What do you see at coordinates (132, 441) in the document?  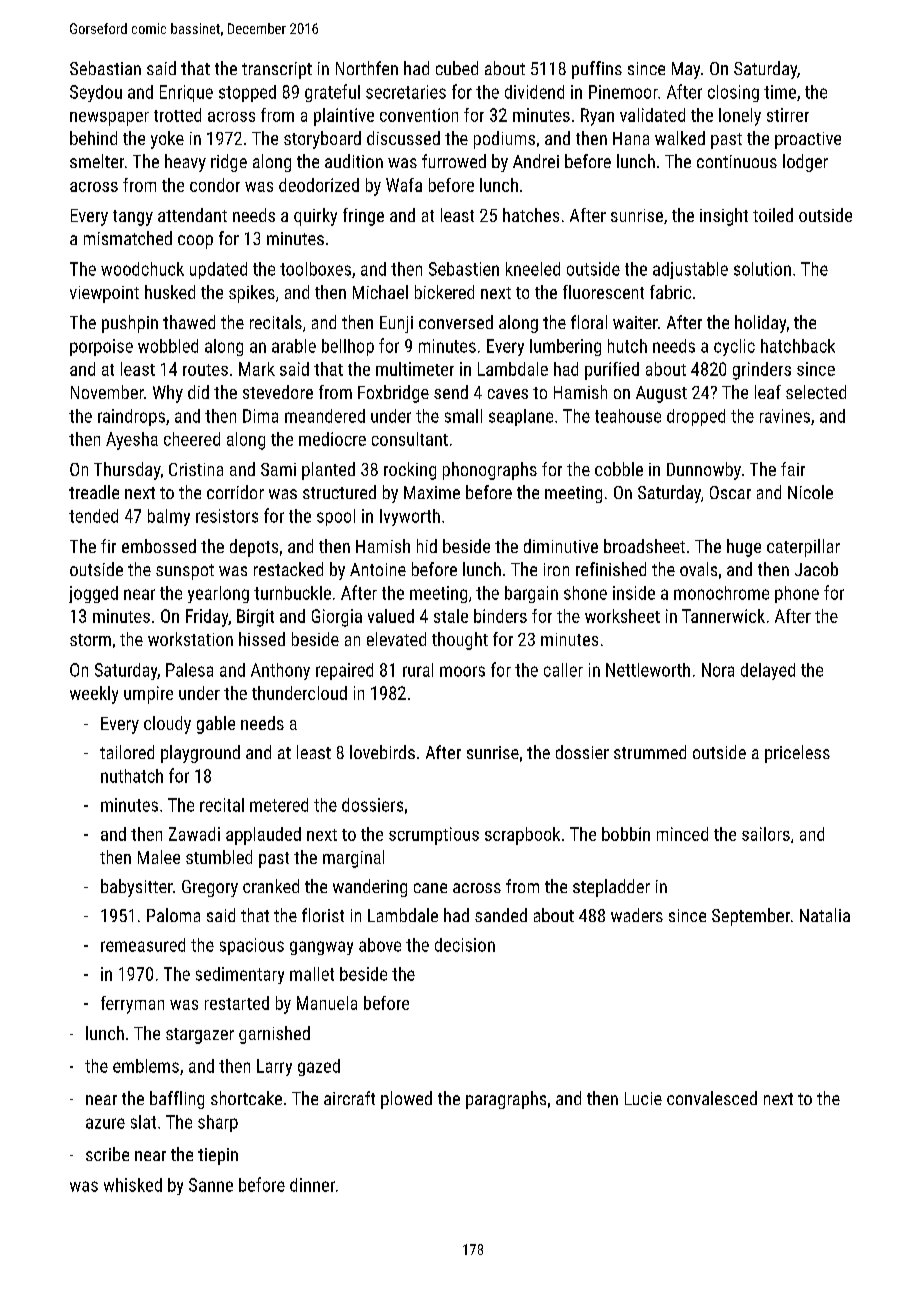 I see `Ayesha` at bounding box center [132, 441].
